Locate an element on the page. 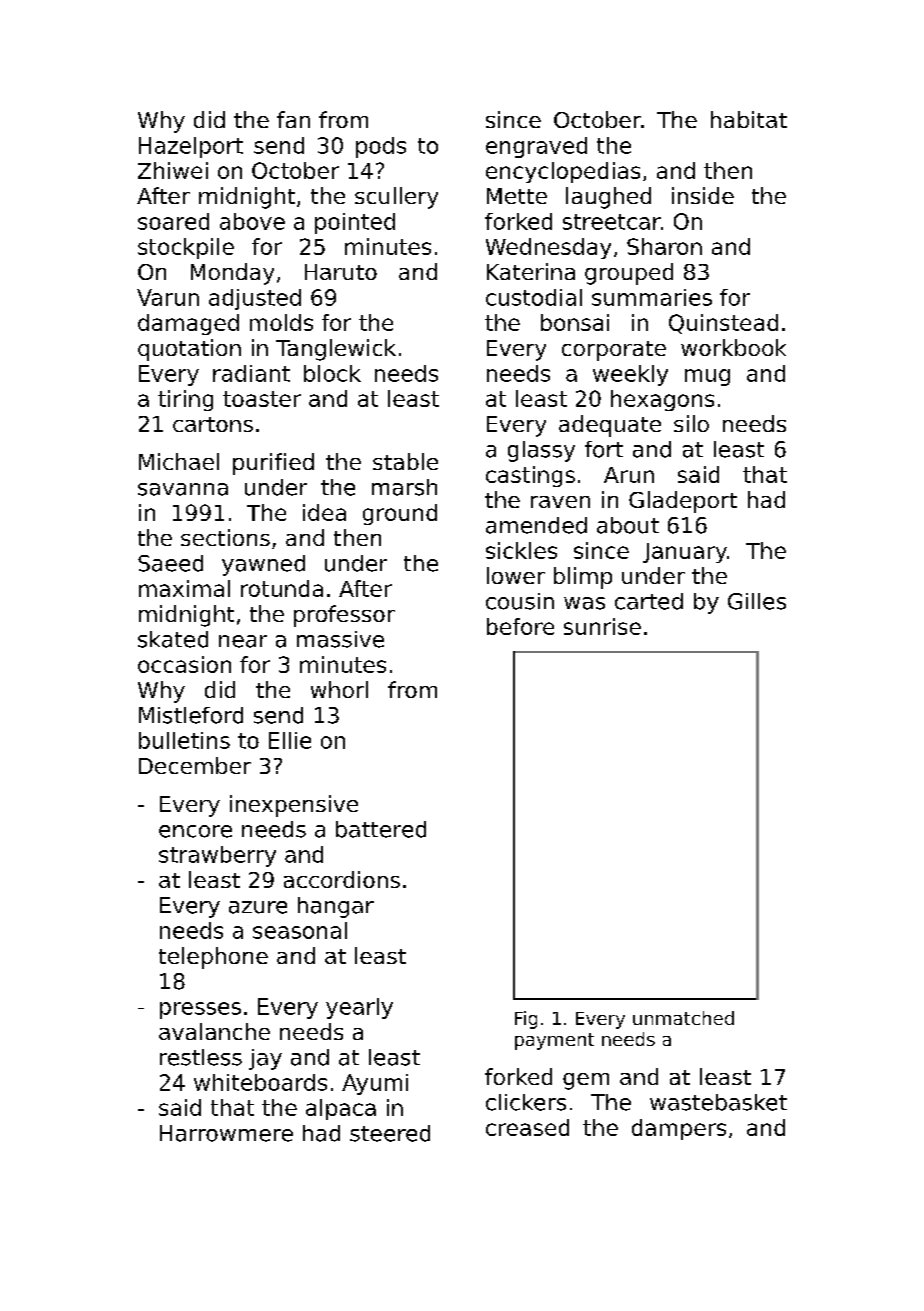  creased is located at coordinates (527, 1127).
